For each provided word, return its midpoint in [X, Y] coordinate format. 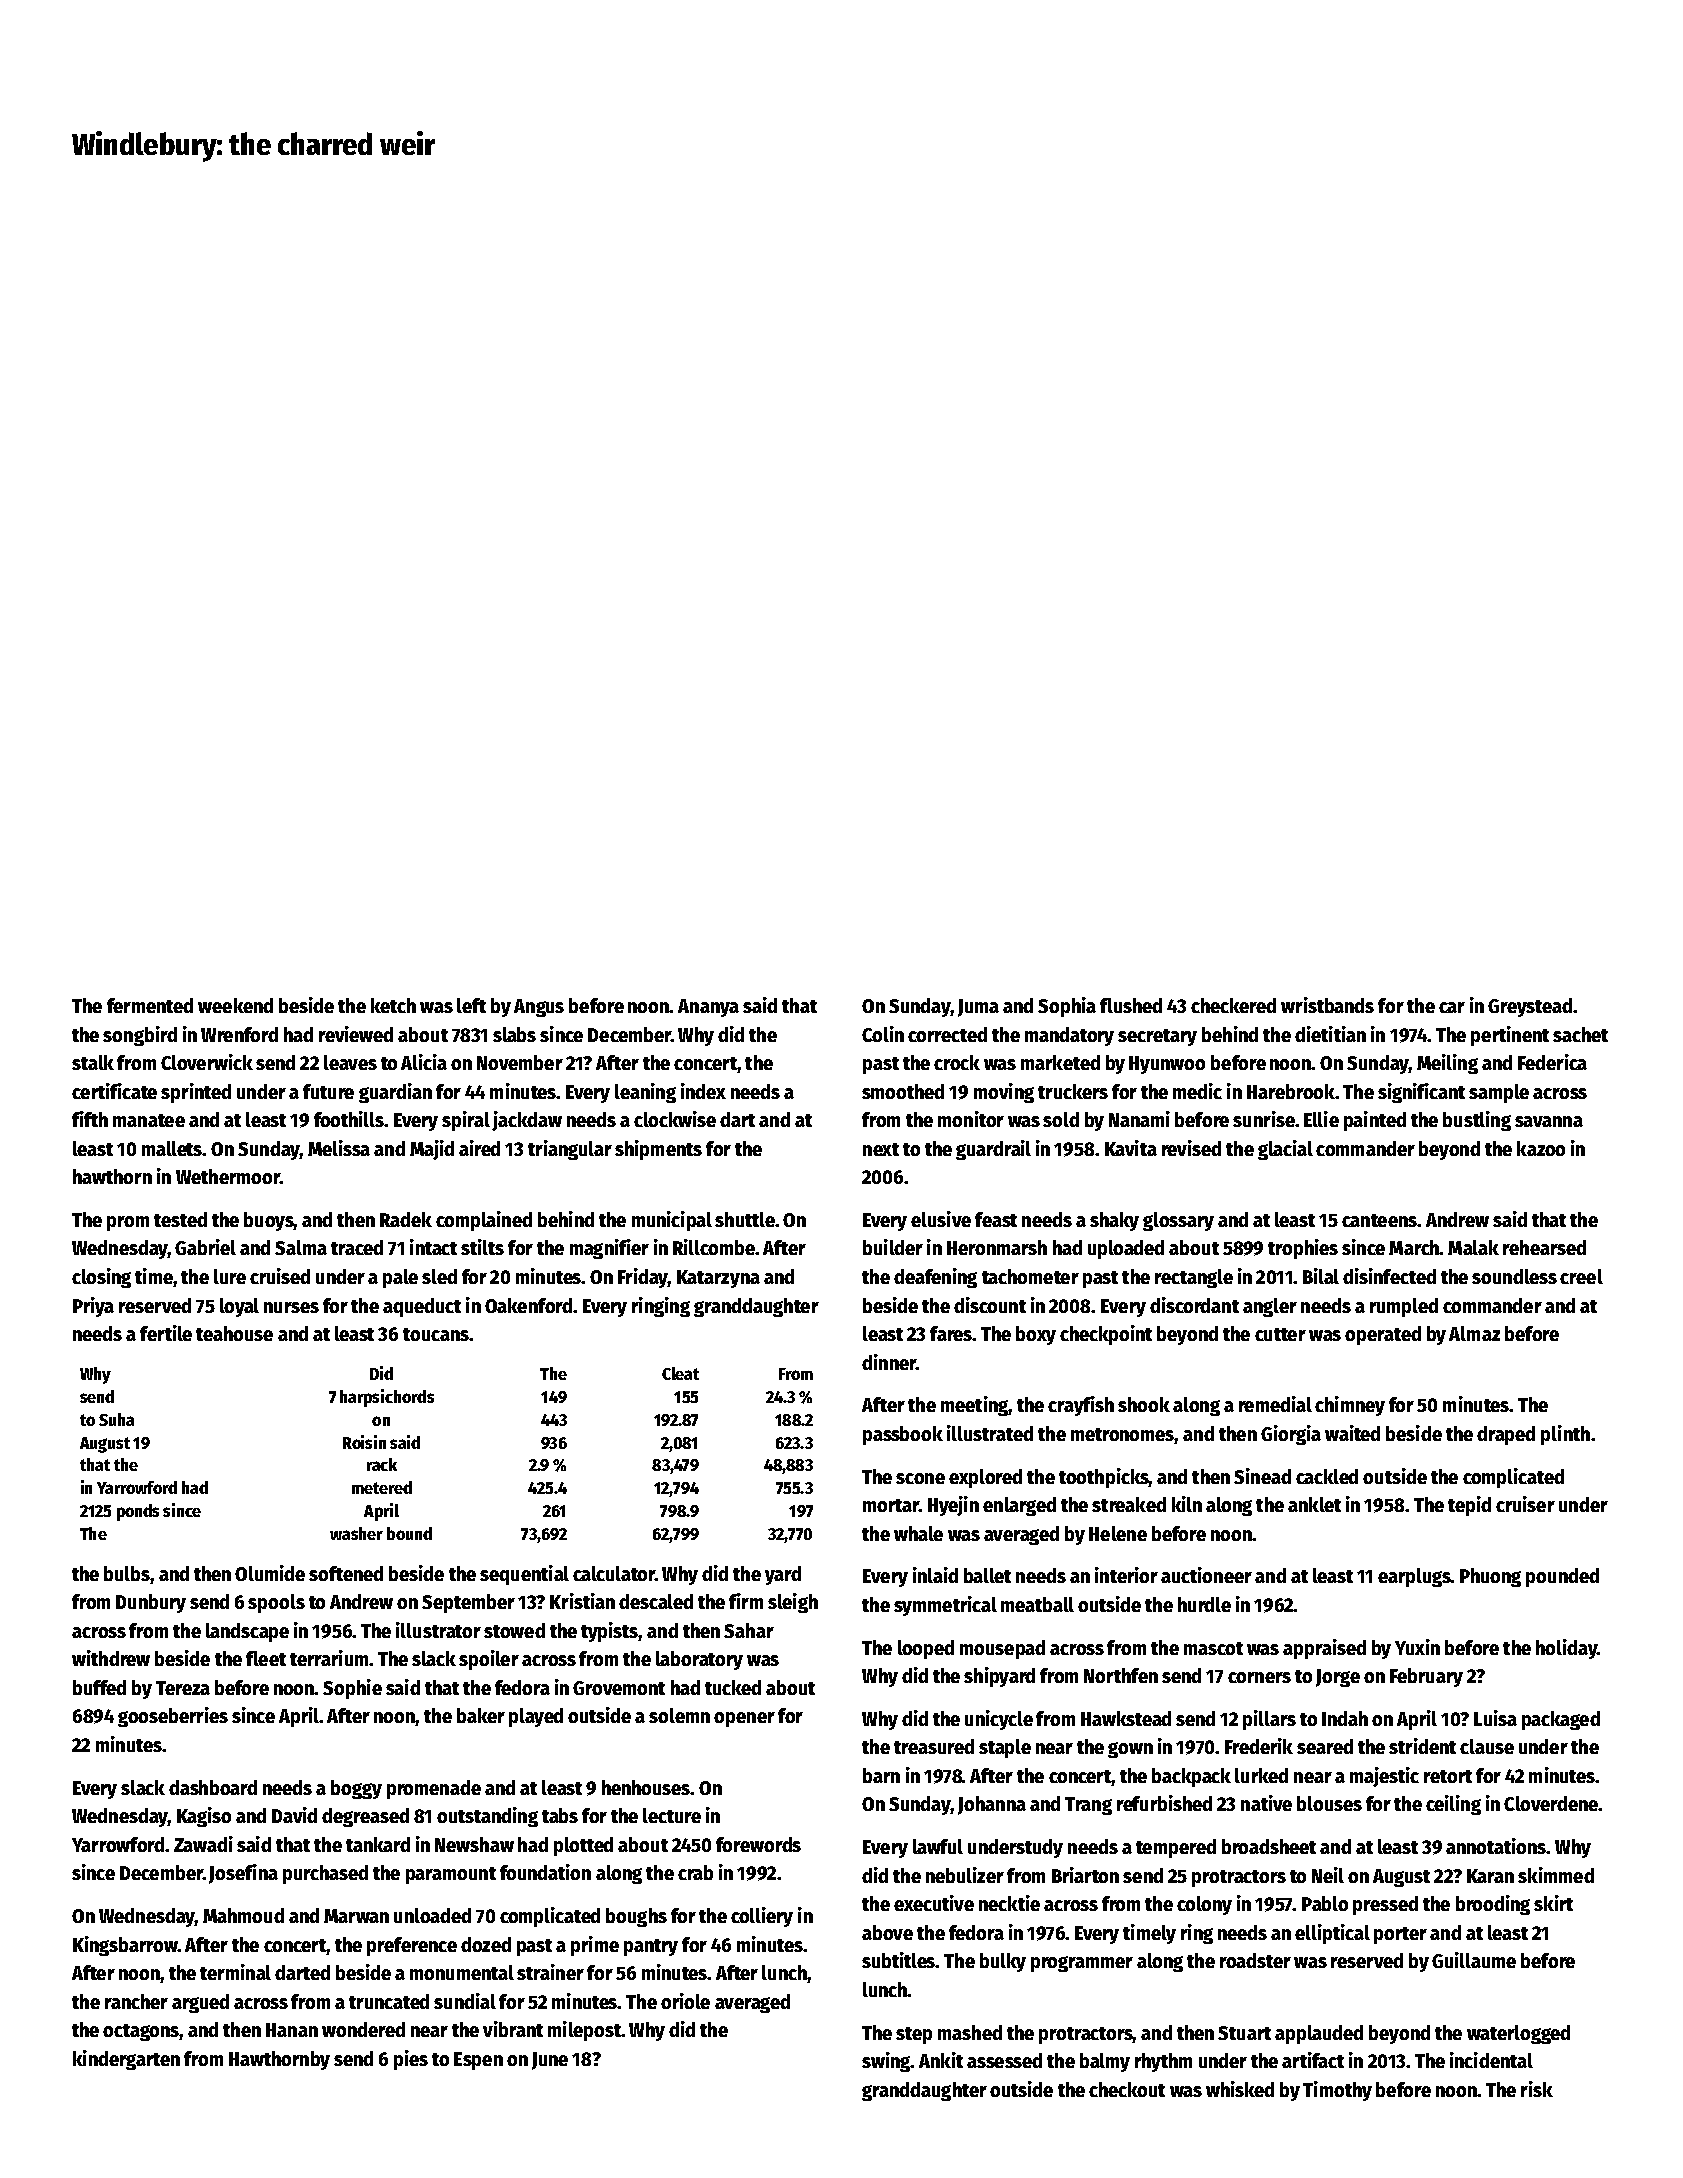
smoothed [903, 1091]
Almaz [1474, 1333]
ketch [393, 1005]
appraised [1324, 1649]
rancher [136, 2001]
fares [951, 1333]
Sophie [352, 1689]
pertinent [1510, 1036]
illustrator [438, 1630]
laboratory [699, 1660]
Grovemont [619, 1688]
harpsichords [387, 1398]
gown [1130, 1750]
